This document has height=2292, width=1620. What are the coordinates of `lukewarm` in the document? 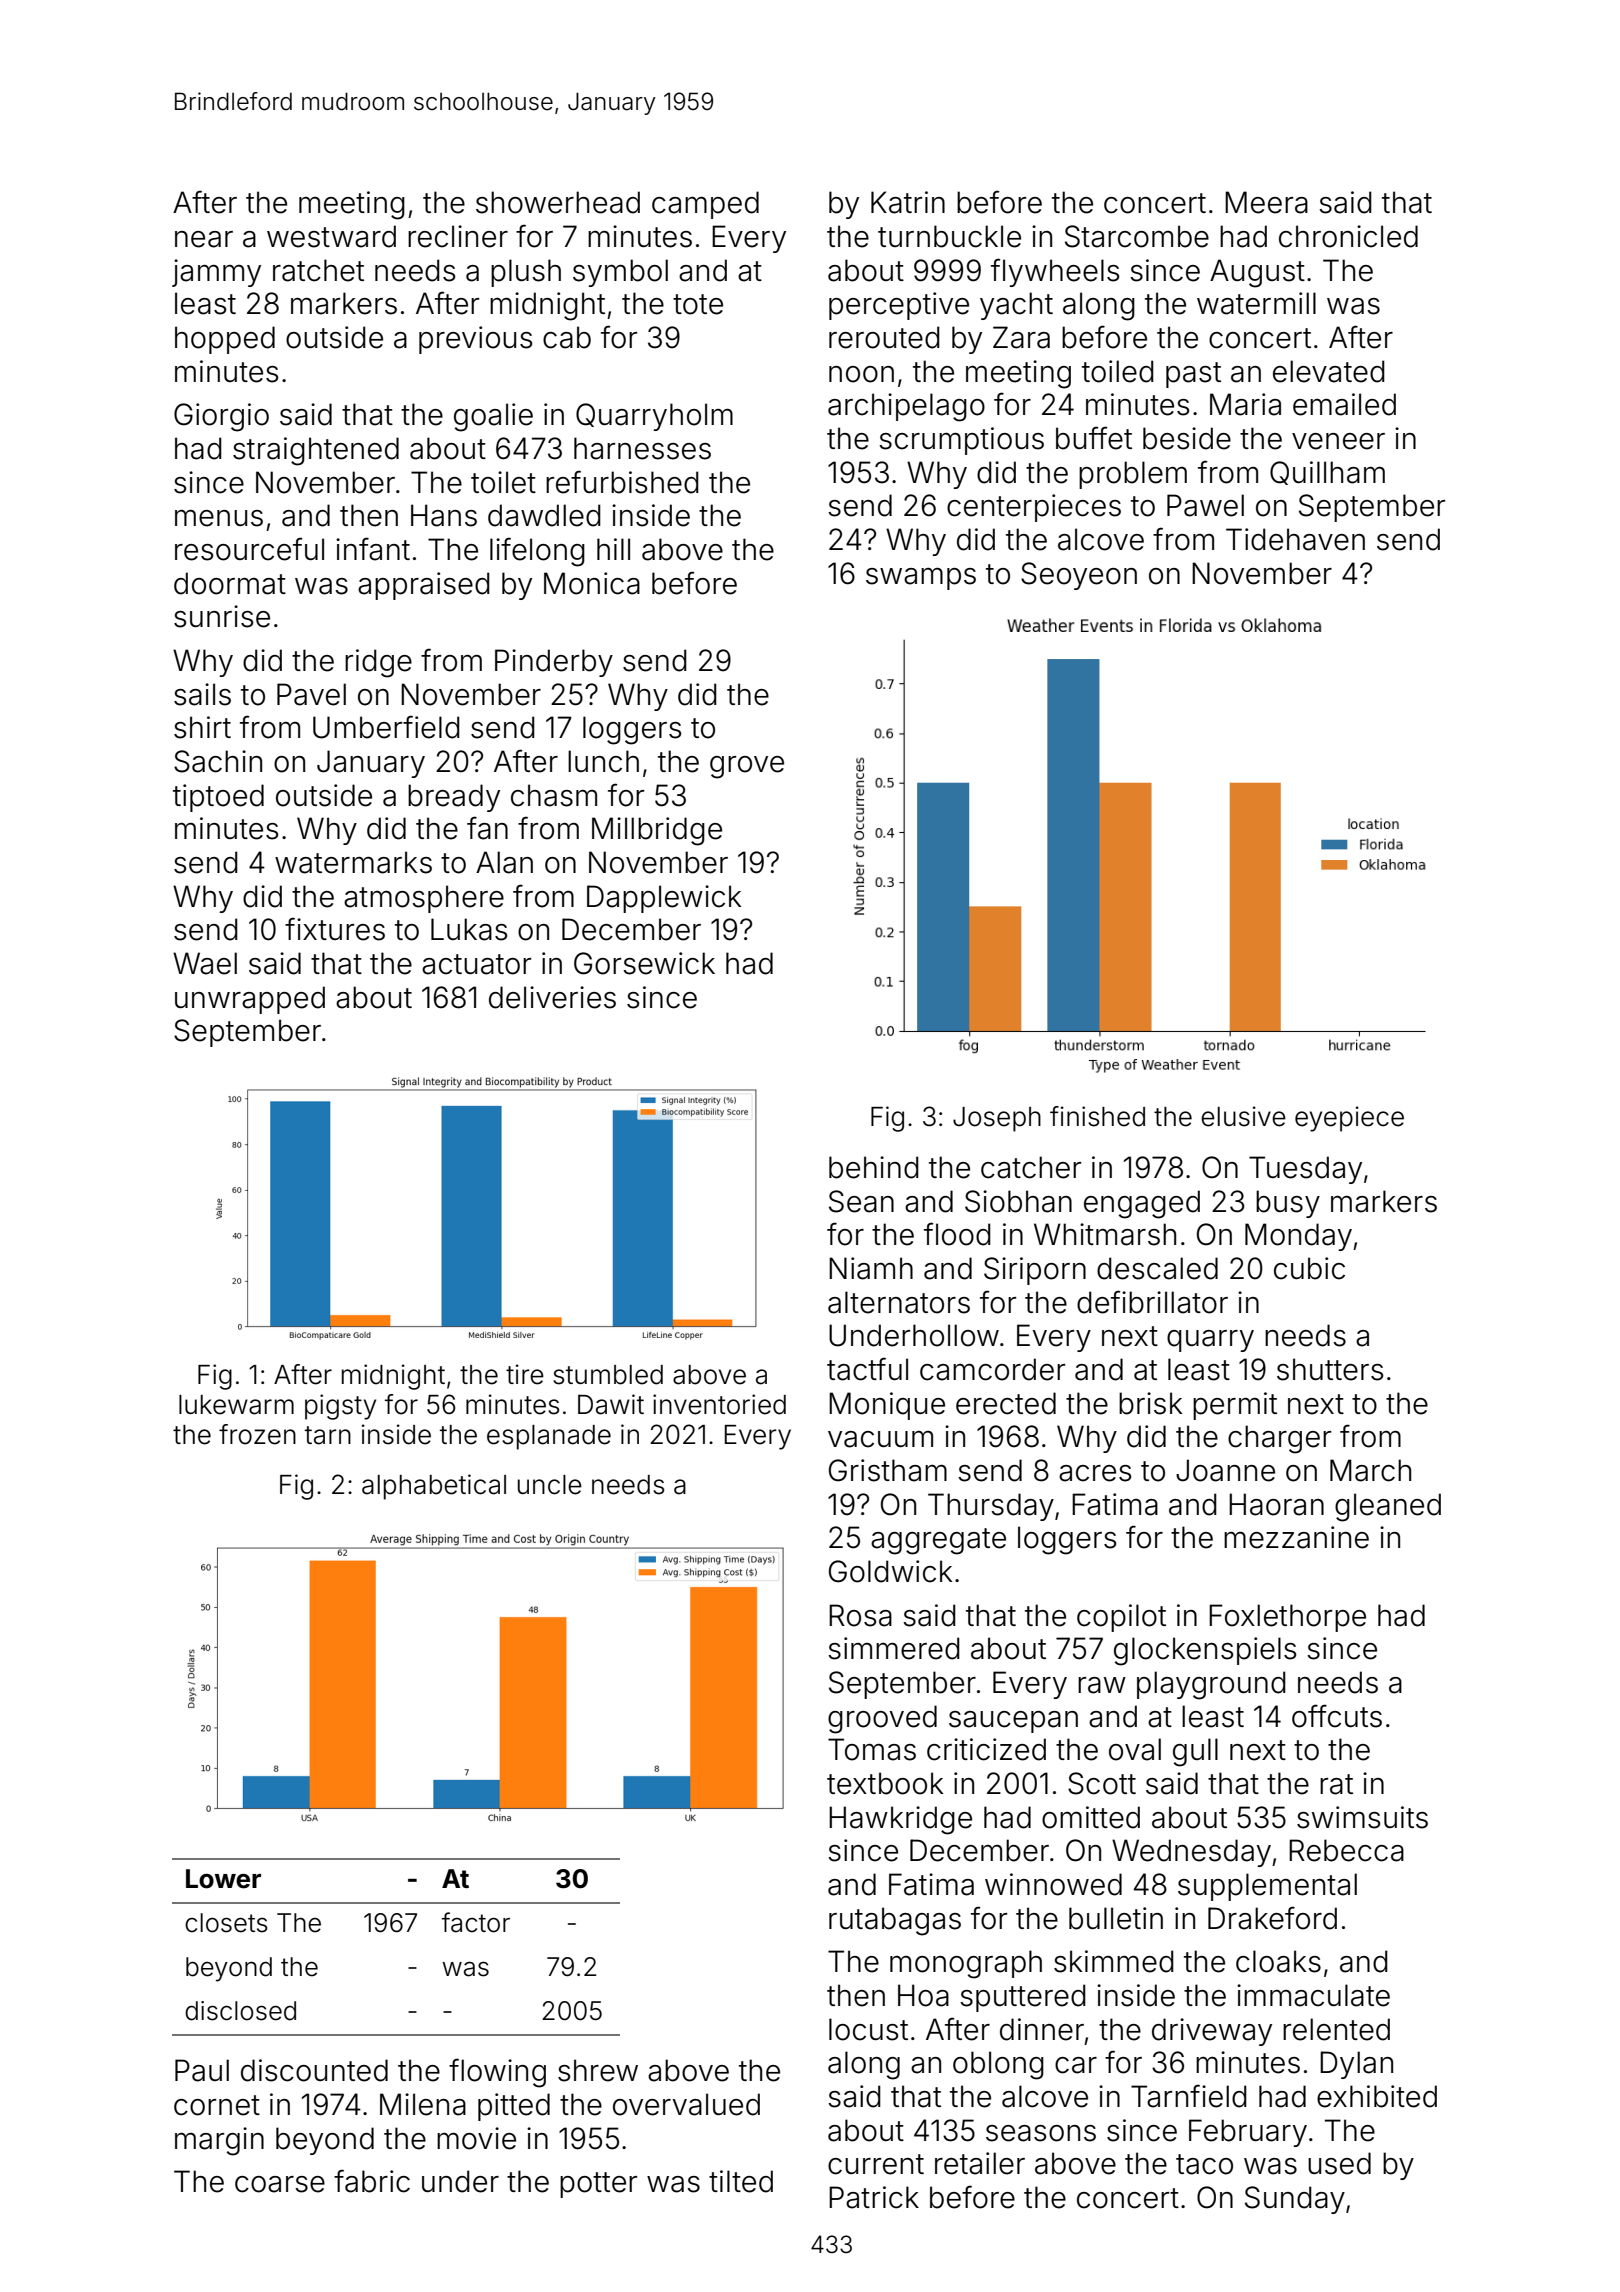 It's located at (236, 1405).
